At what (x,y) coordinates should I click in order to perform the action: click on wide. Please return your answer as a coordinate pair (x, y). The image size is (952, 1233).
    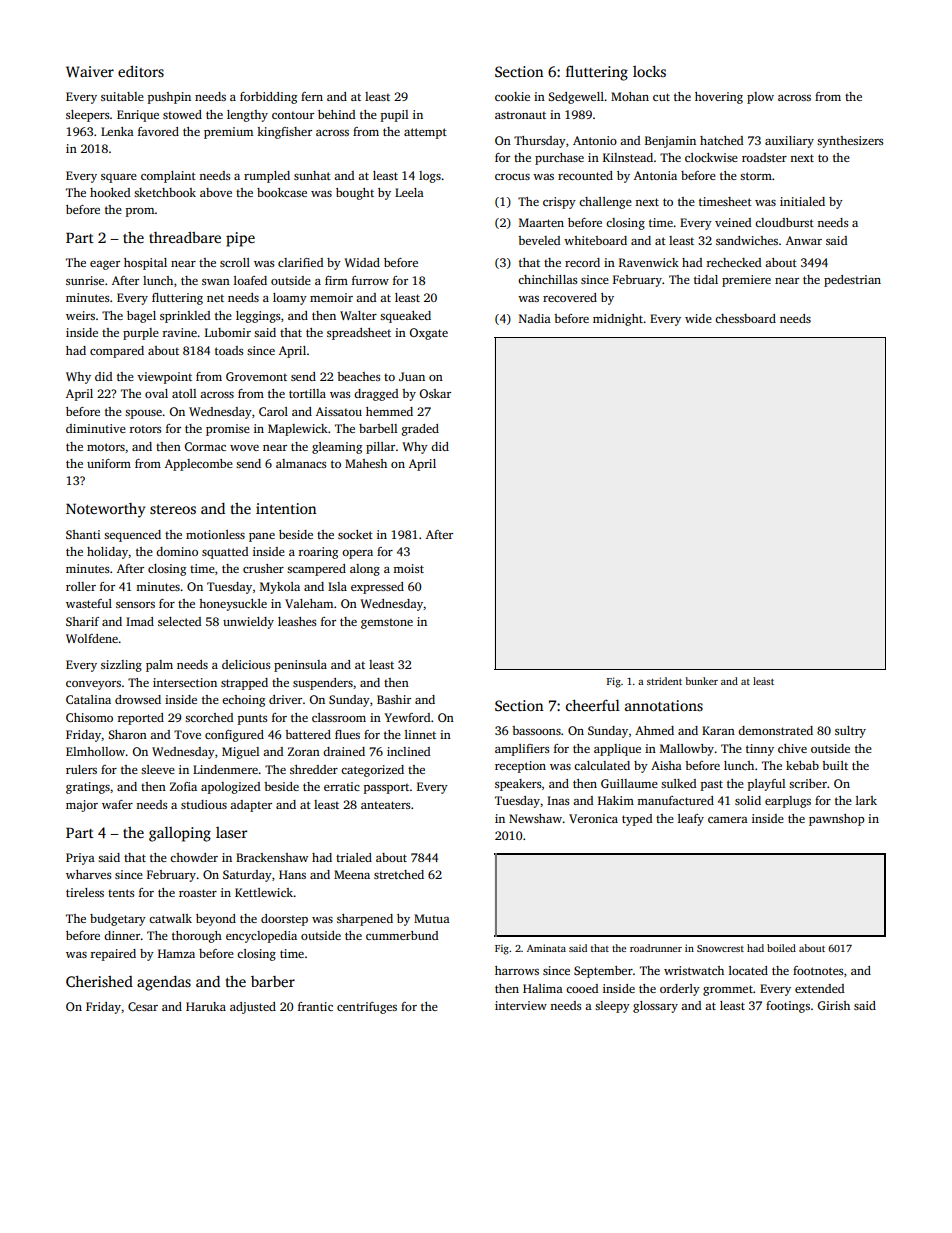
    Looking at the image, I should click on (698, 318).
